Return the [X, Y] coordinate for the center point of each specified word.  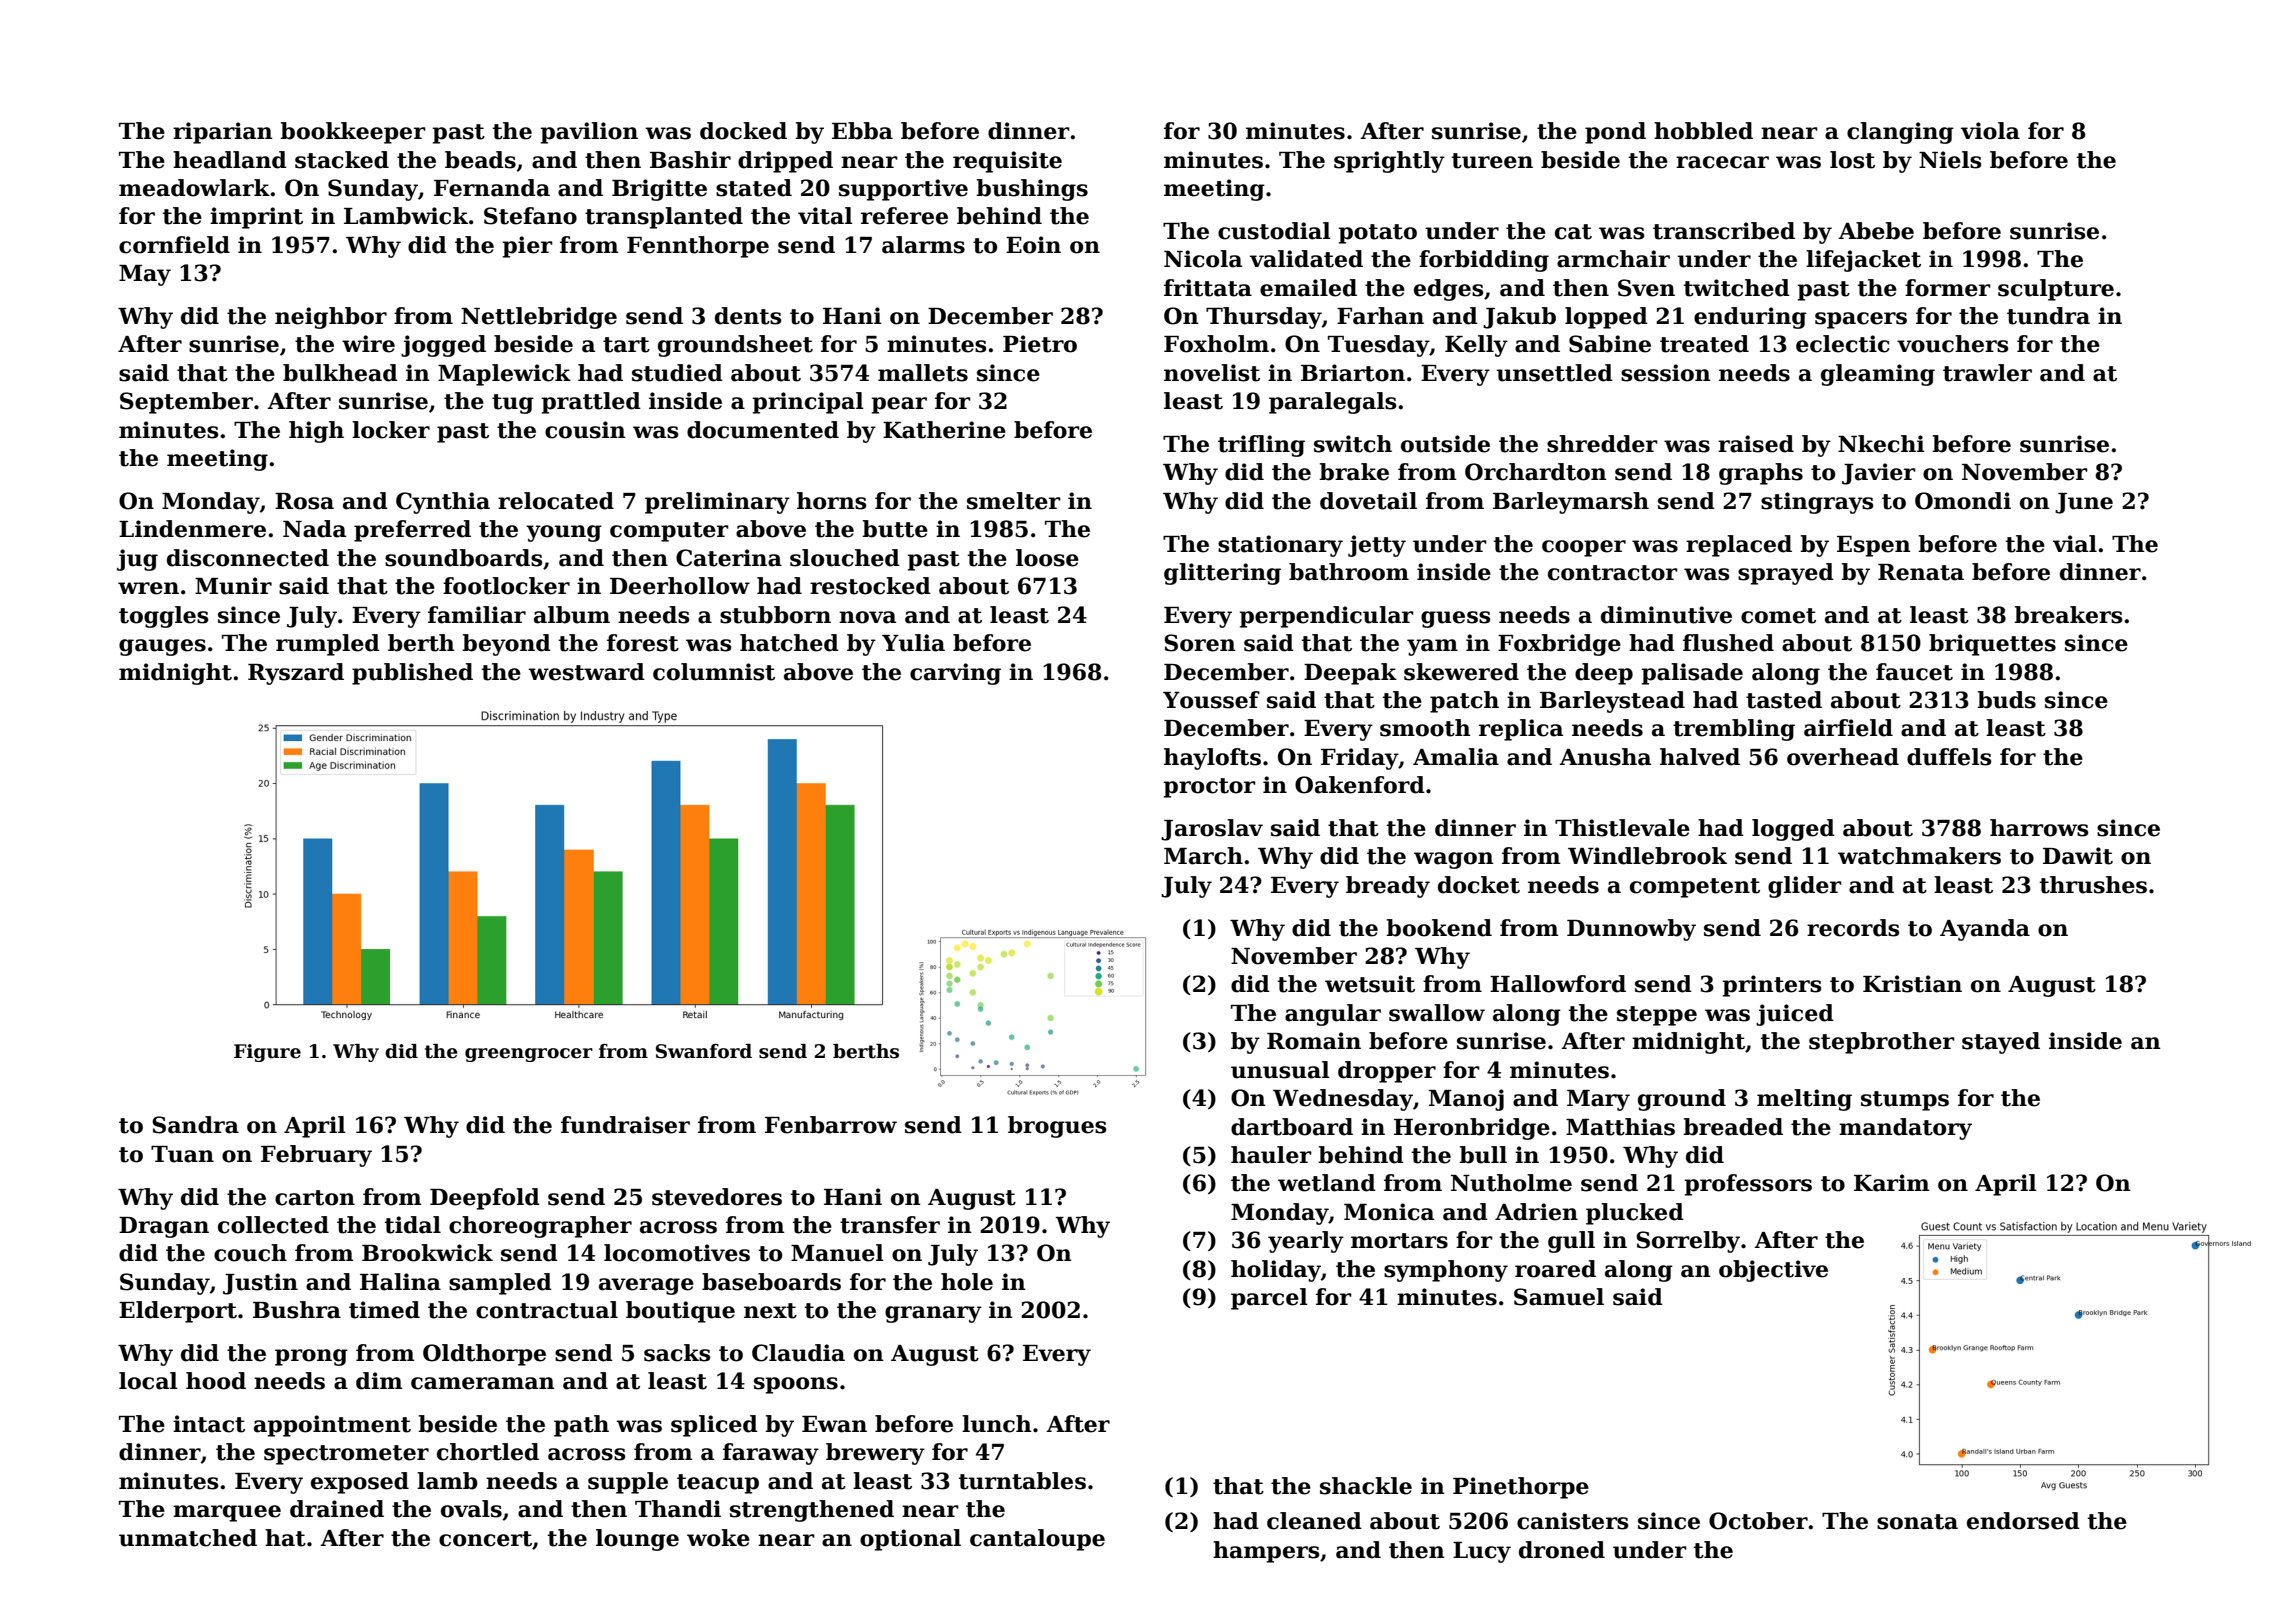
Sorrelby [1688, 1242]
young [564, 533]
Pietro [1040, 344]
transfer [890, 1225]
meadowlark [194, 188]
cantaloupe [1037, 1540]
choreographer [540, 1227]
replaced [1739, 546]
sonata [1917, 1522]
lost [1852, 160]
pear [899, 405]
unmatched [188, 1538]
